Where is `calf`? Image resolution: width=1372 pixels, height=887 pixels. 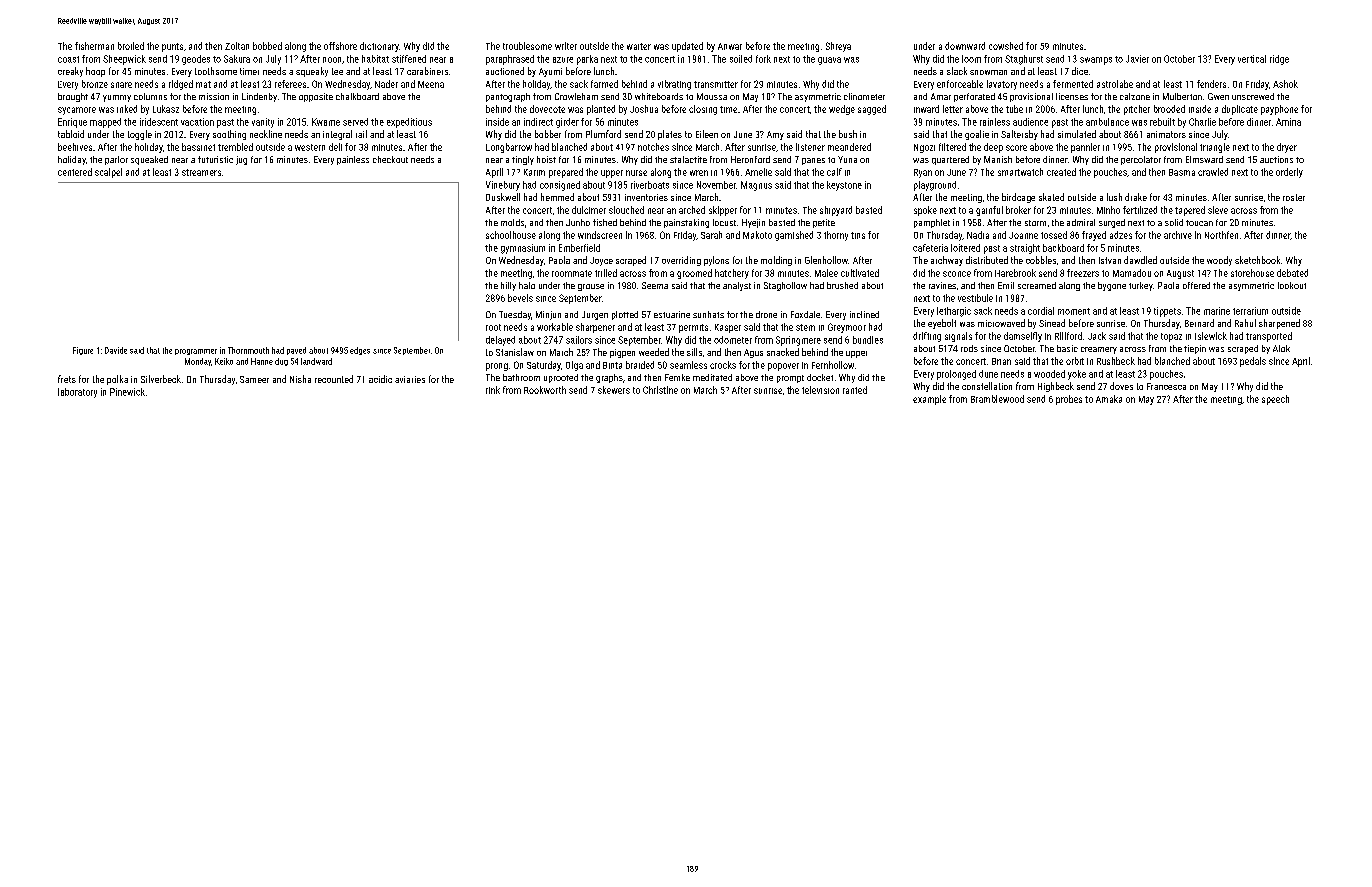
calf is located at coordinates (834, 172).
